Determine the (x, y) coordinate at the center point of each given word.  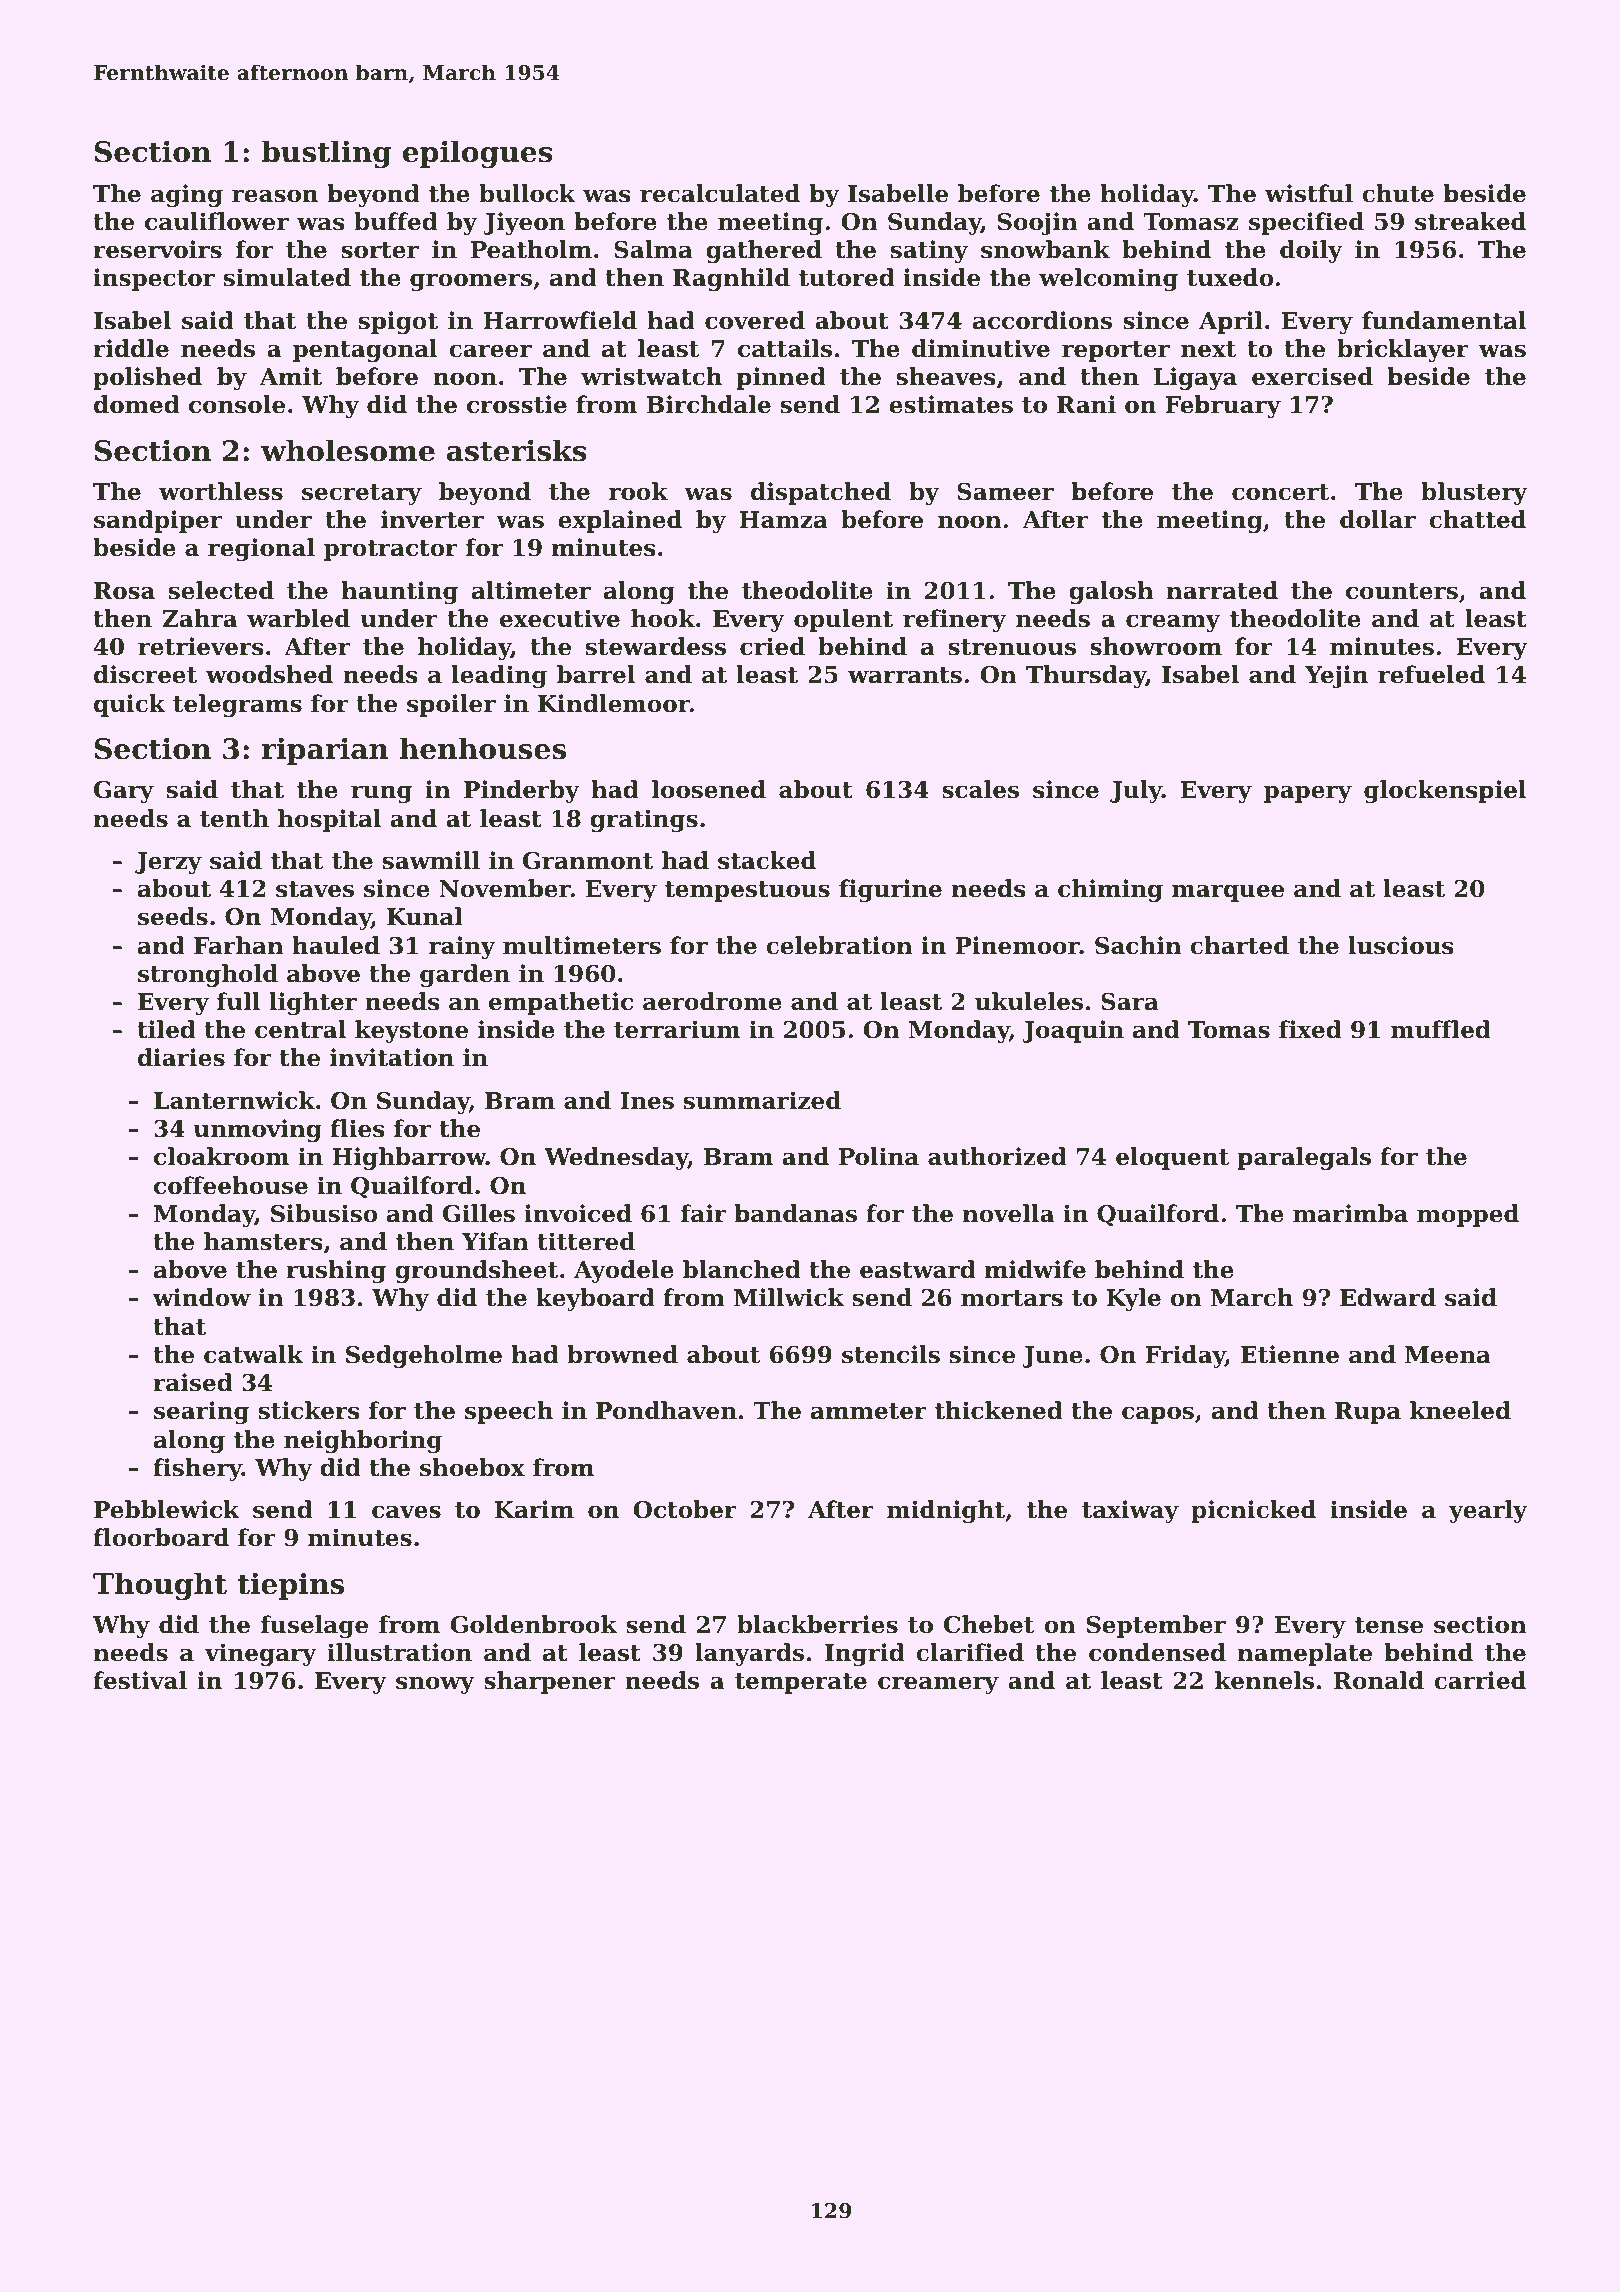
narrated (1222, 590)
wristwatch (651, 376)
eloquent (1173, 1158)
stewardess (656, 646)
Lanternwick (234, 1100)
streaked (1470, 221)
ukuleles (1029, 1001)
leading (499, 676)
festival (140, 1680)
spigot (398, 322)
